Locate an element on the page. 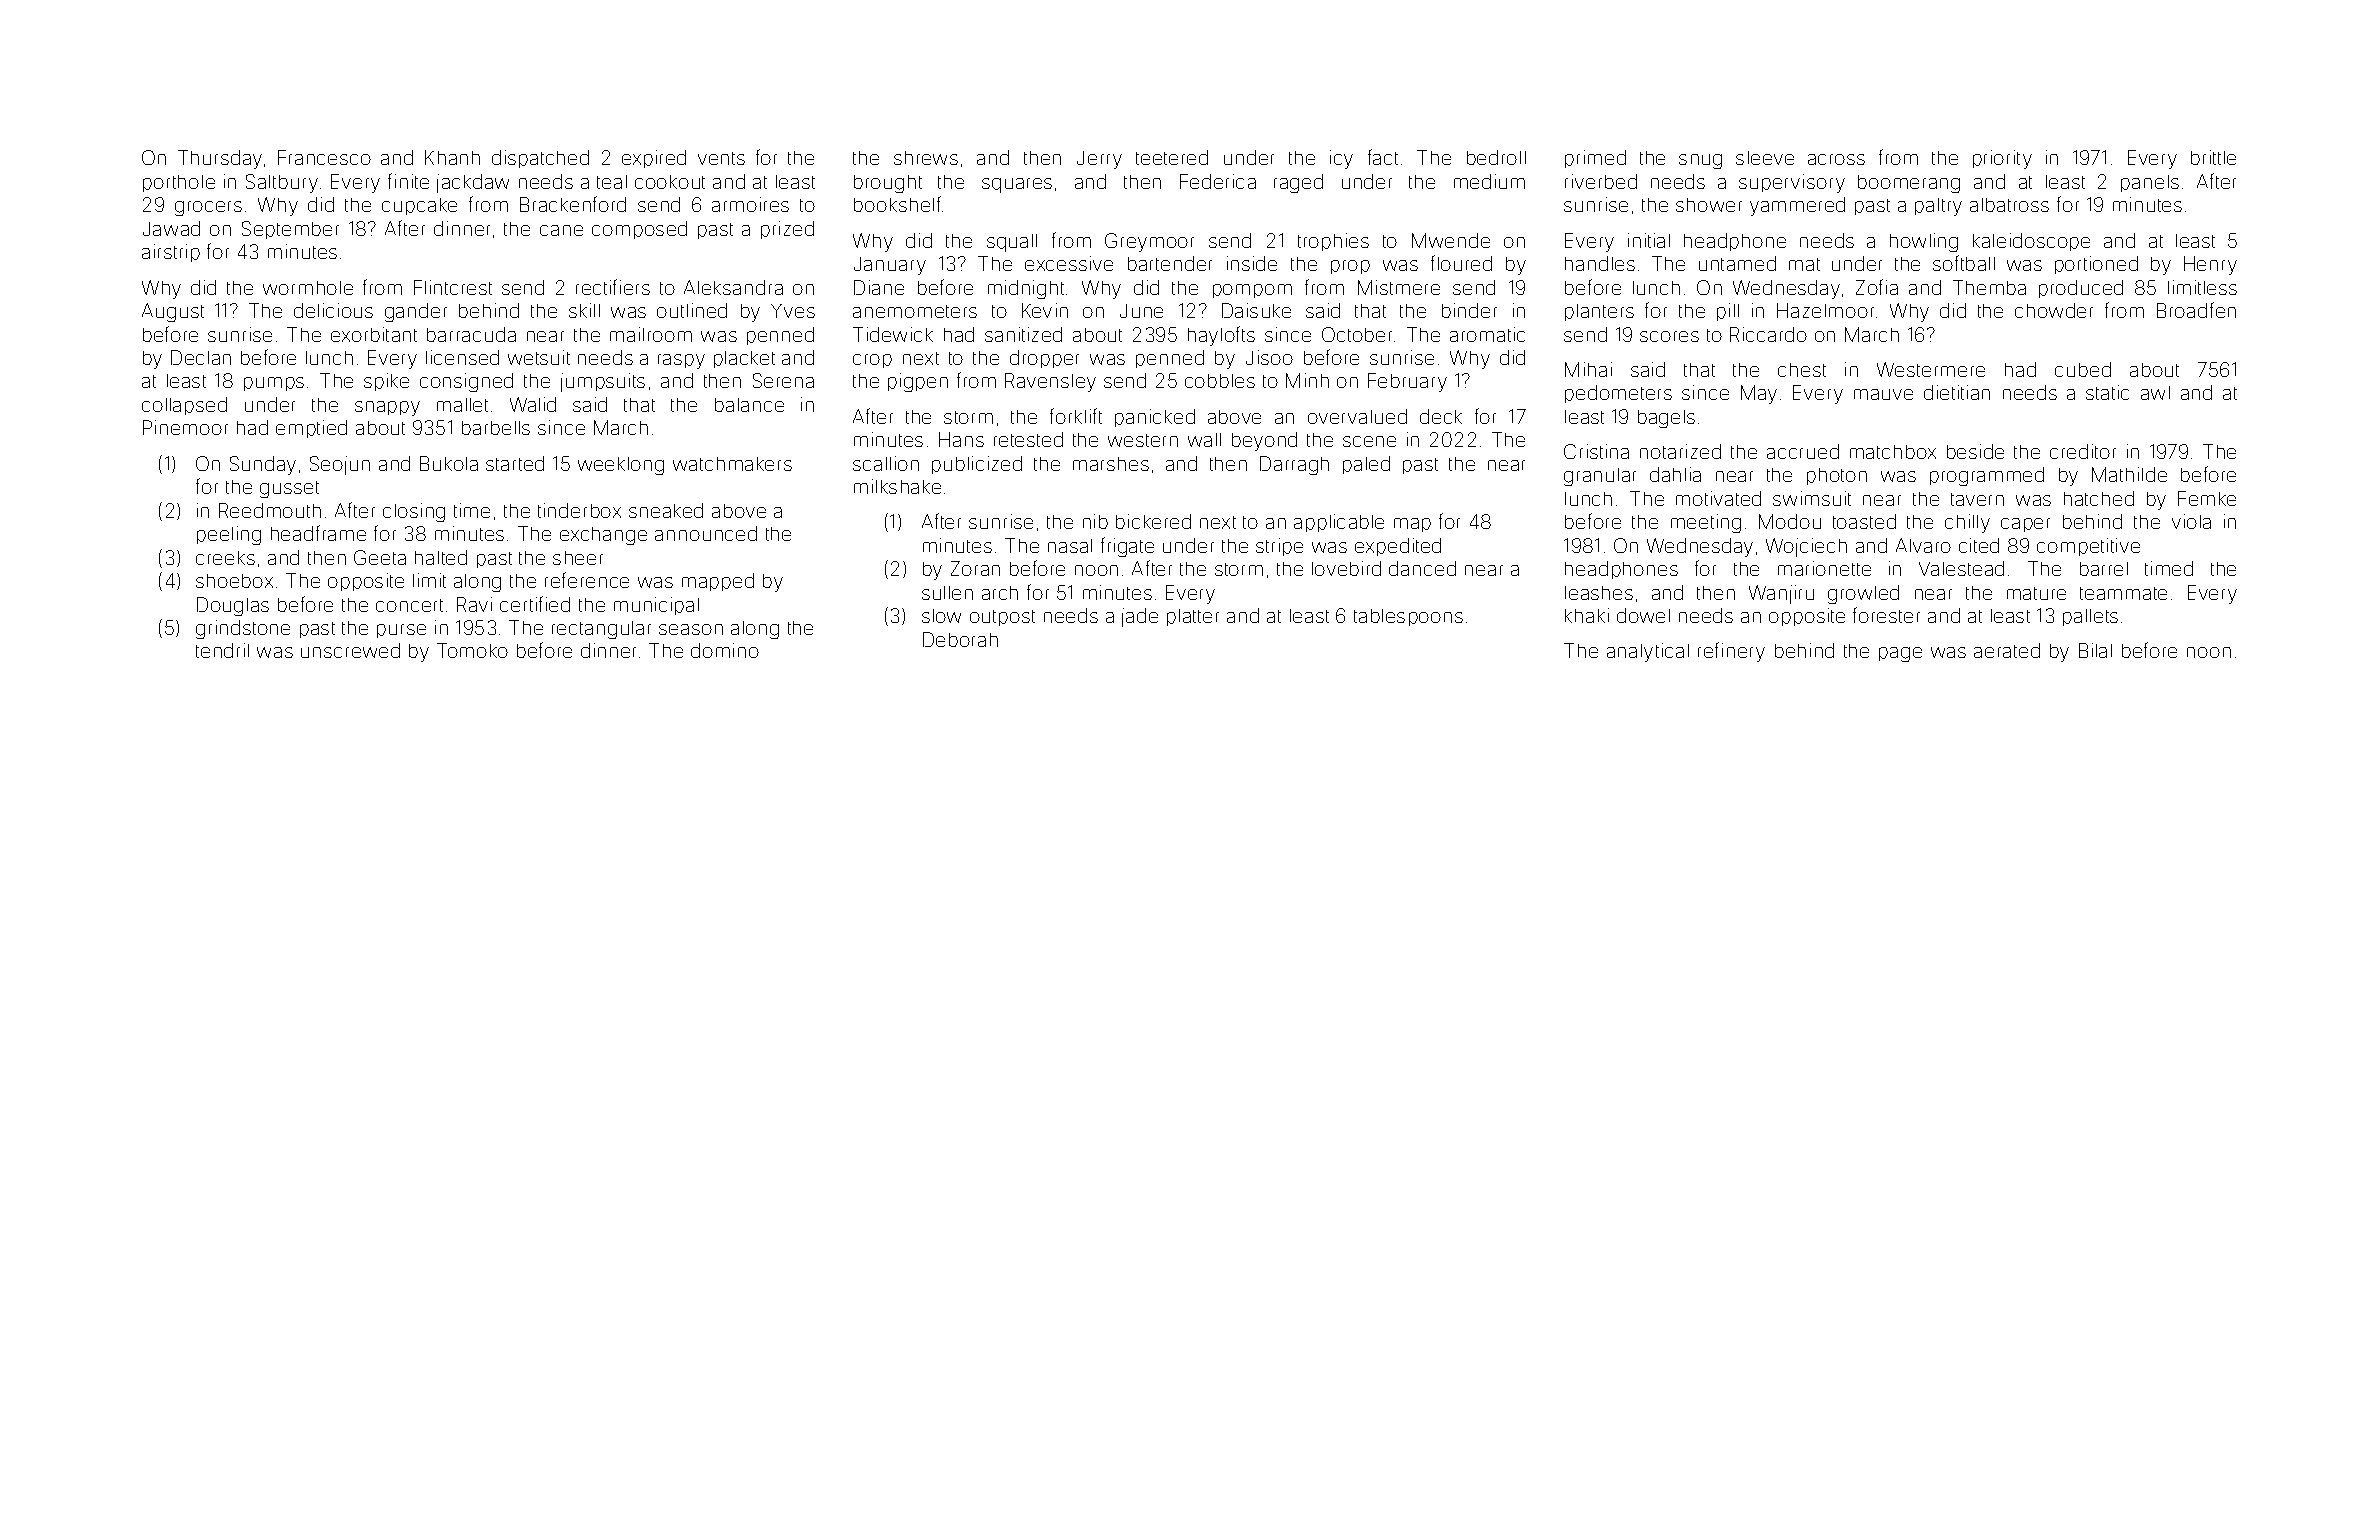 The width and height of the page is (2380, 1540). panels is located at coordinates (2150, 183).
